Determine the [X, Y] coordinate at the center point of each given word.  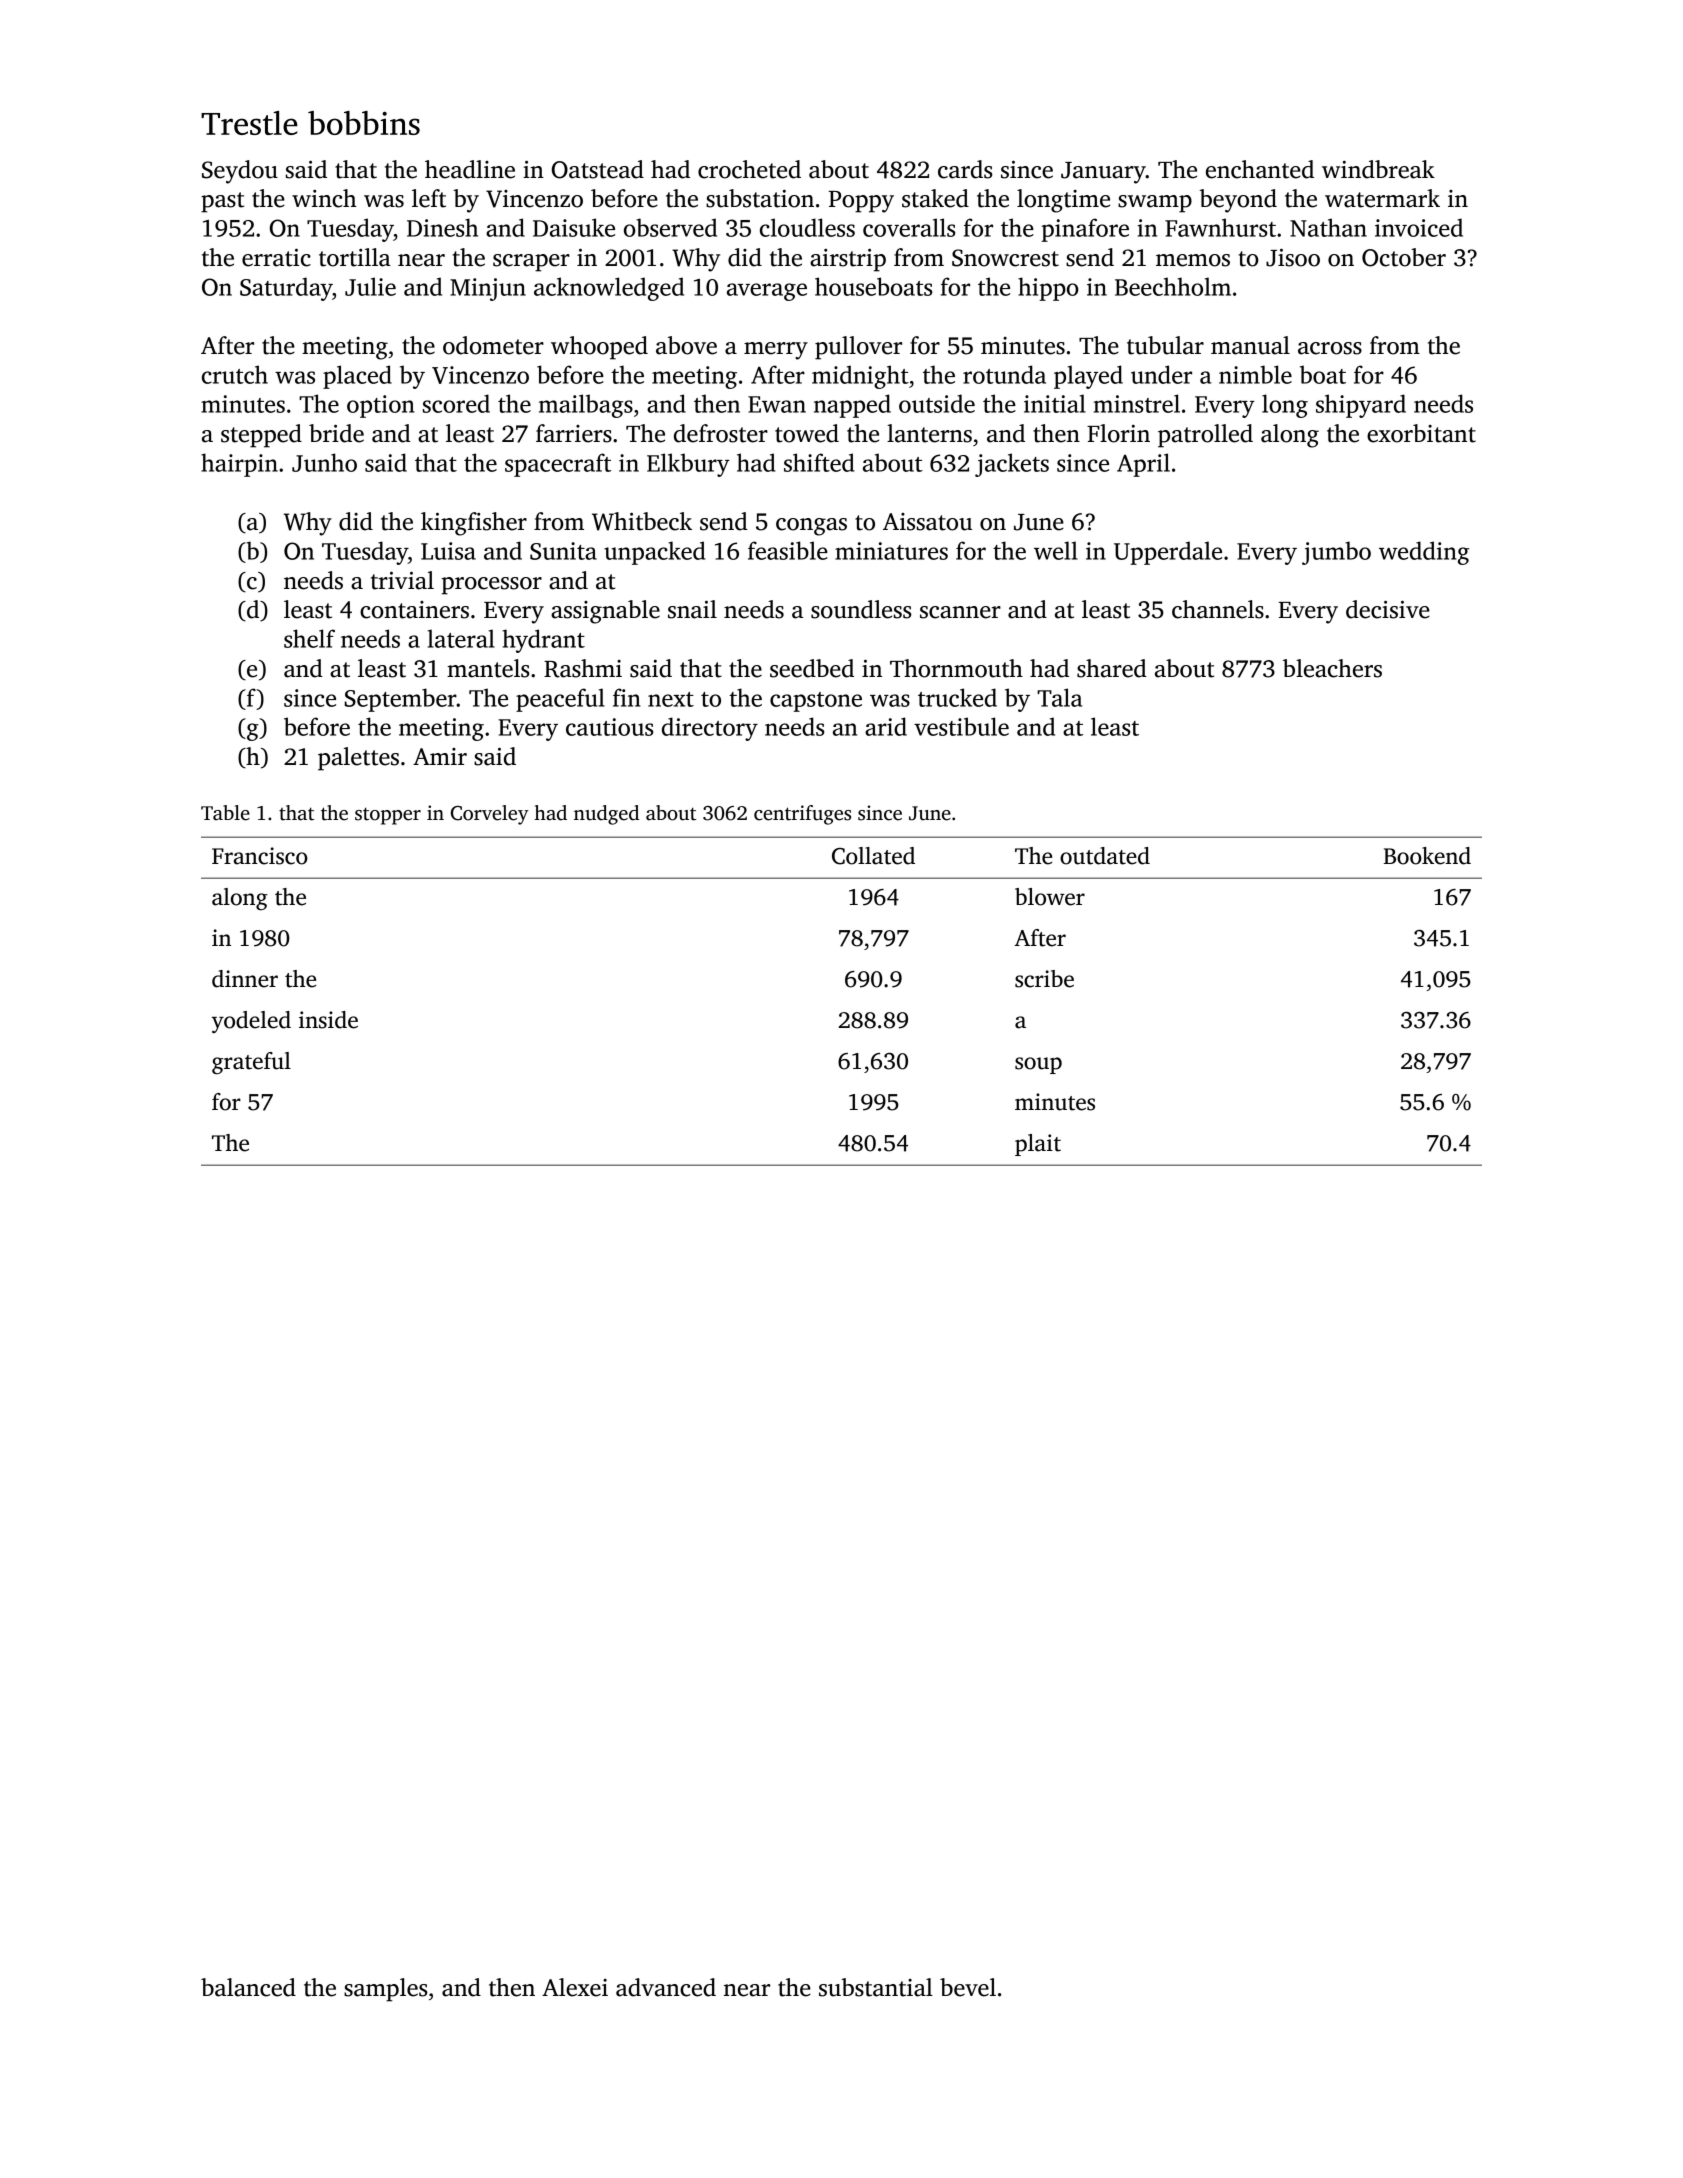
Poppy [861, 202]
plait [1038, 1145]
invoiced [1419, 227]
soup [1038, 1065]
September [401, 700]
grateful [251, 1063]
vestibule [961, 726]
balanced [248, 1987]
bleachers [1332, 668]
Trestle [249, 123]
